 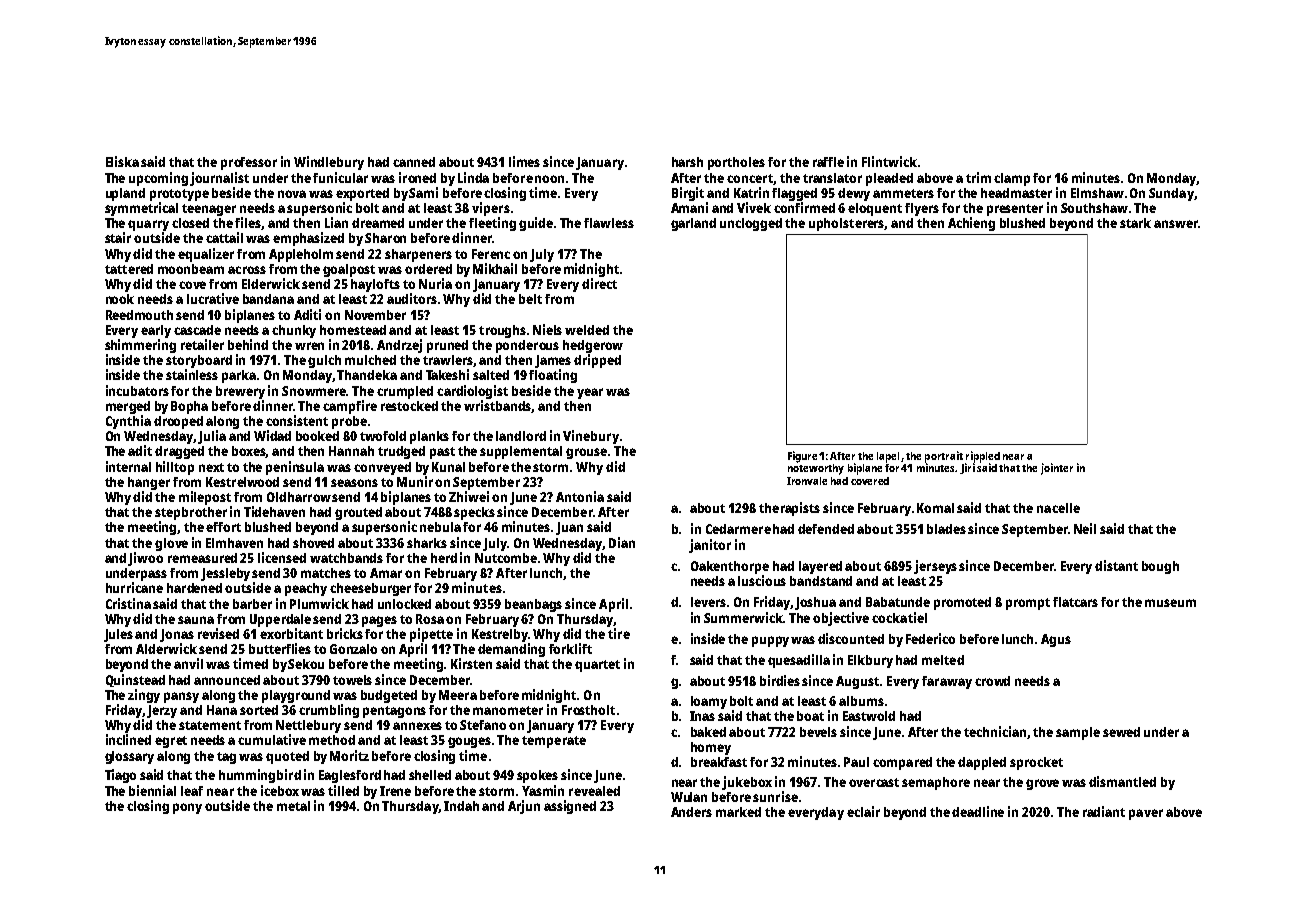 What do you see at coordinates (1171, 194) in the image?
I see `Sunday` at bounding box center [1171, 194].
